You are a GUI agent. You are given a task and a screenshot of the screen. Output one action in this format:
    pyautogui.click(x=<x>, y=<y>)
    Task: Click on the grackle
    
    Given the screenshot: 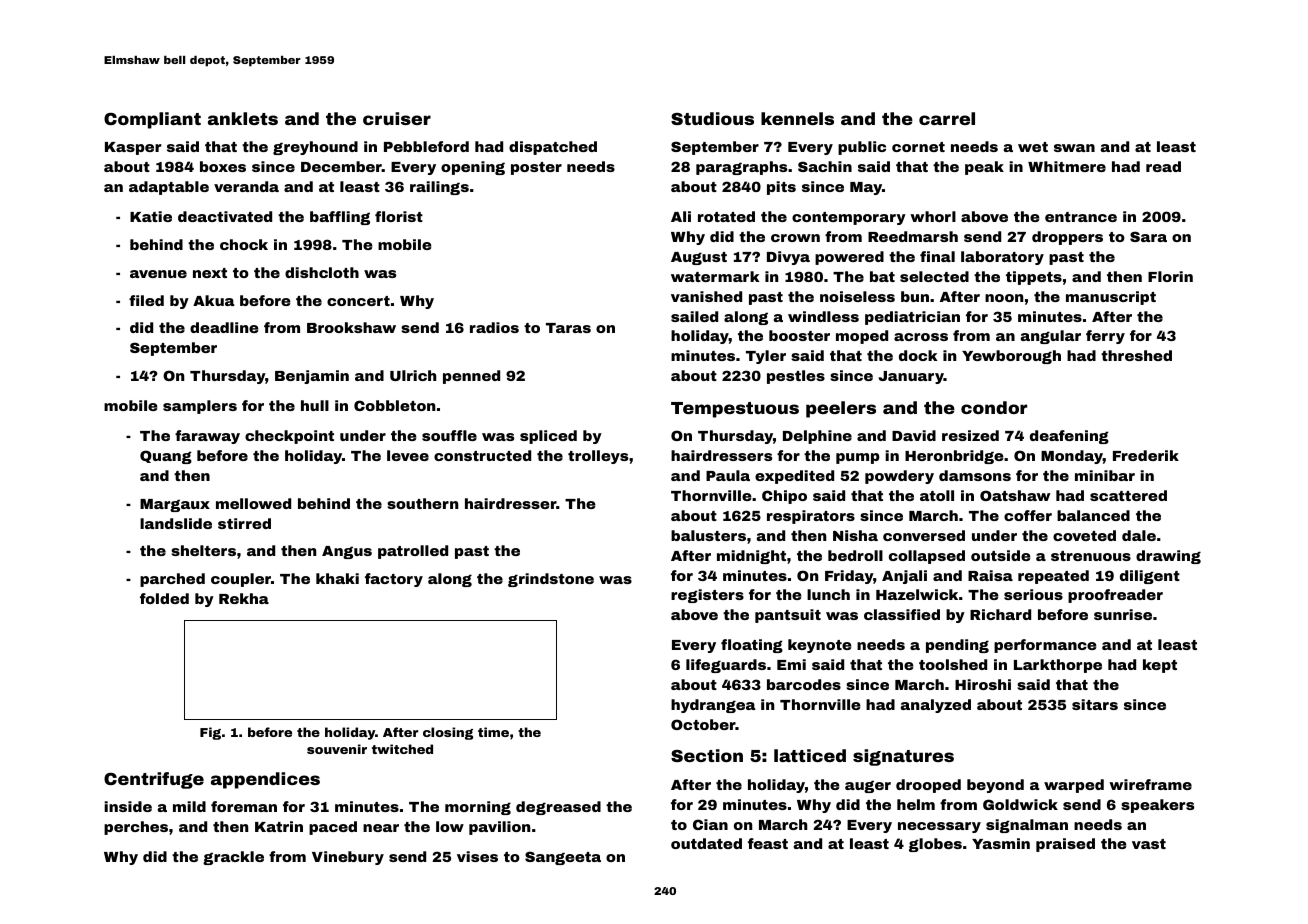 What is the action you would take?
    pyautogui.click(x=233, y=858)
